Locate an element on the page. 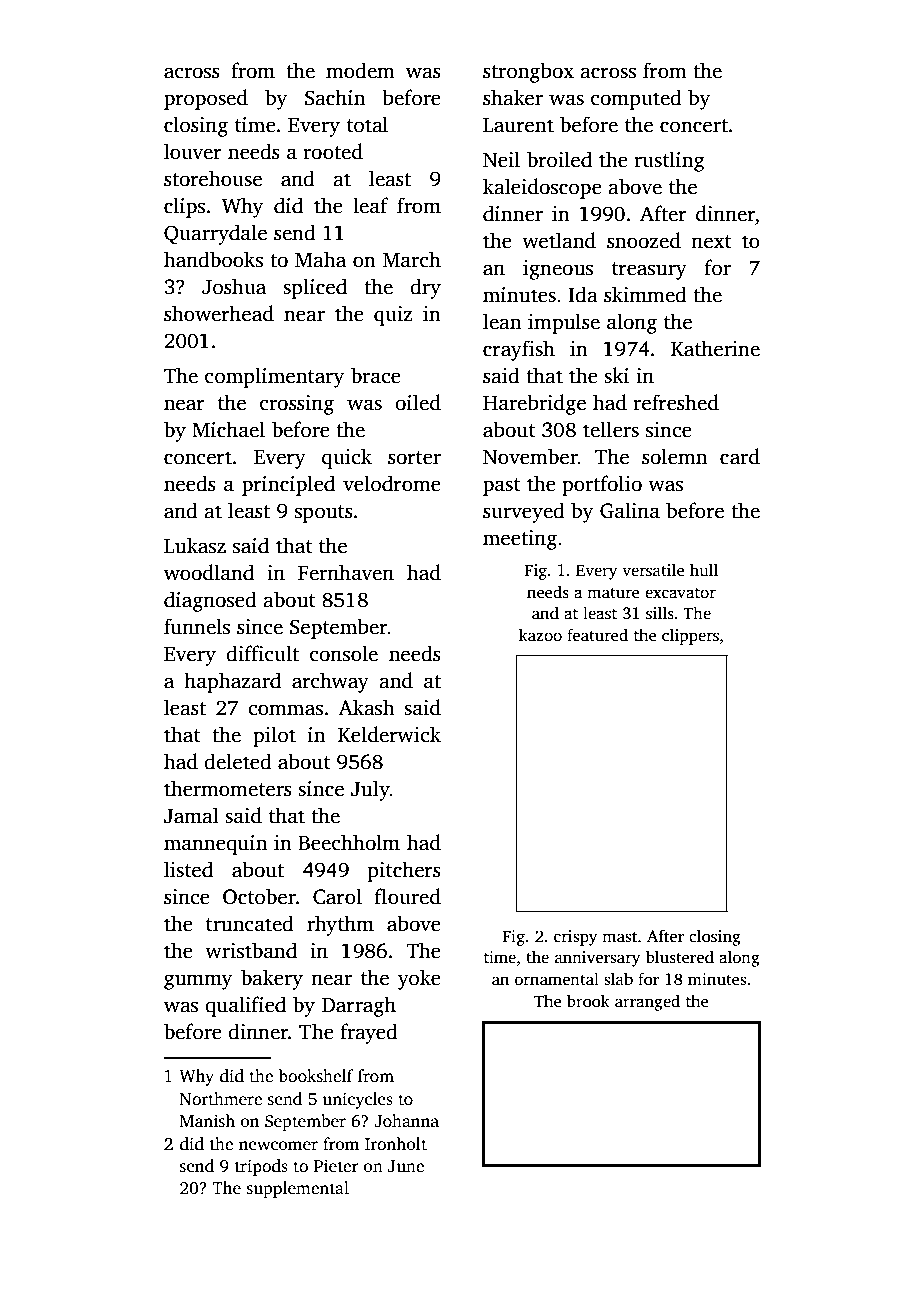 The height and width of the document is (1311, 924). difficult is located at coordinates (262, 653).
